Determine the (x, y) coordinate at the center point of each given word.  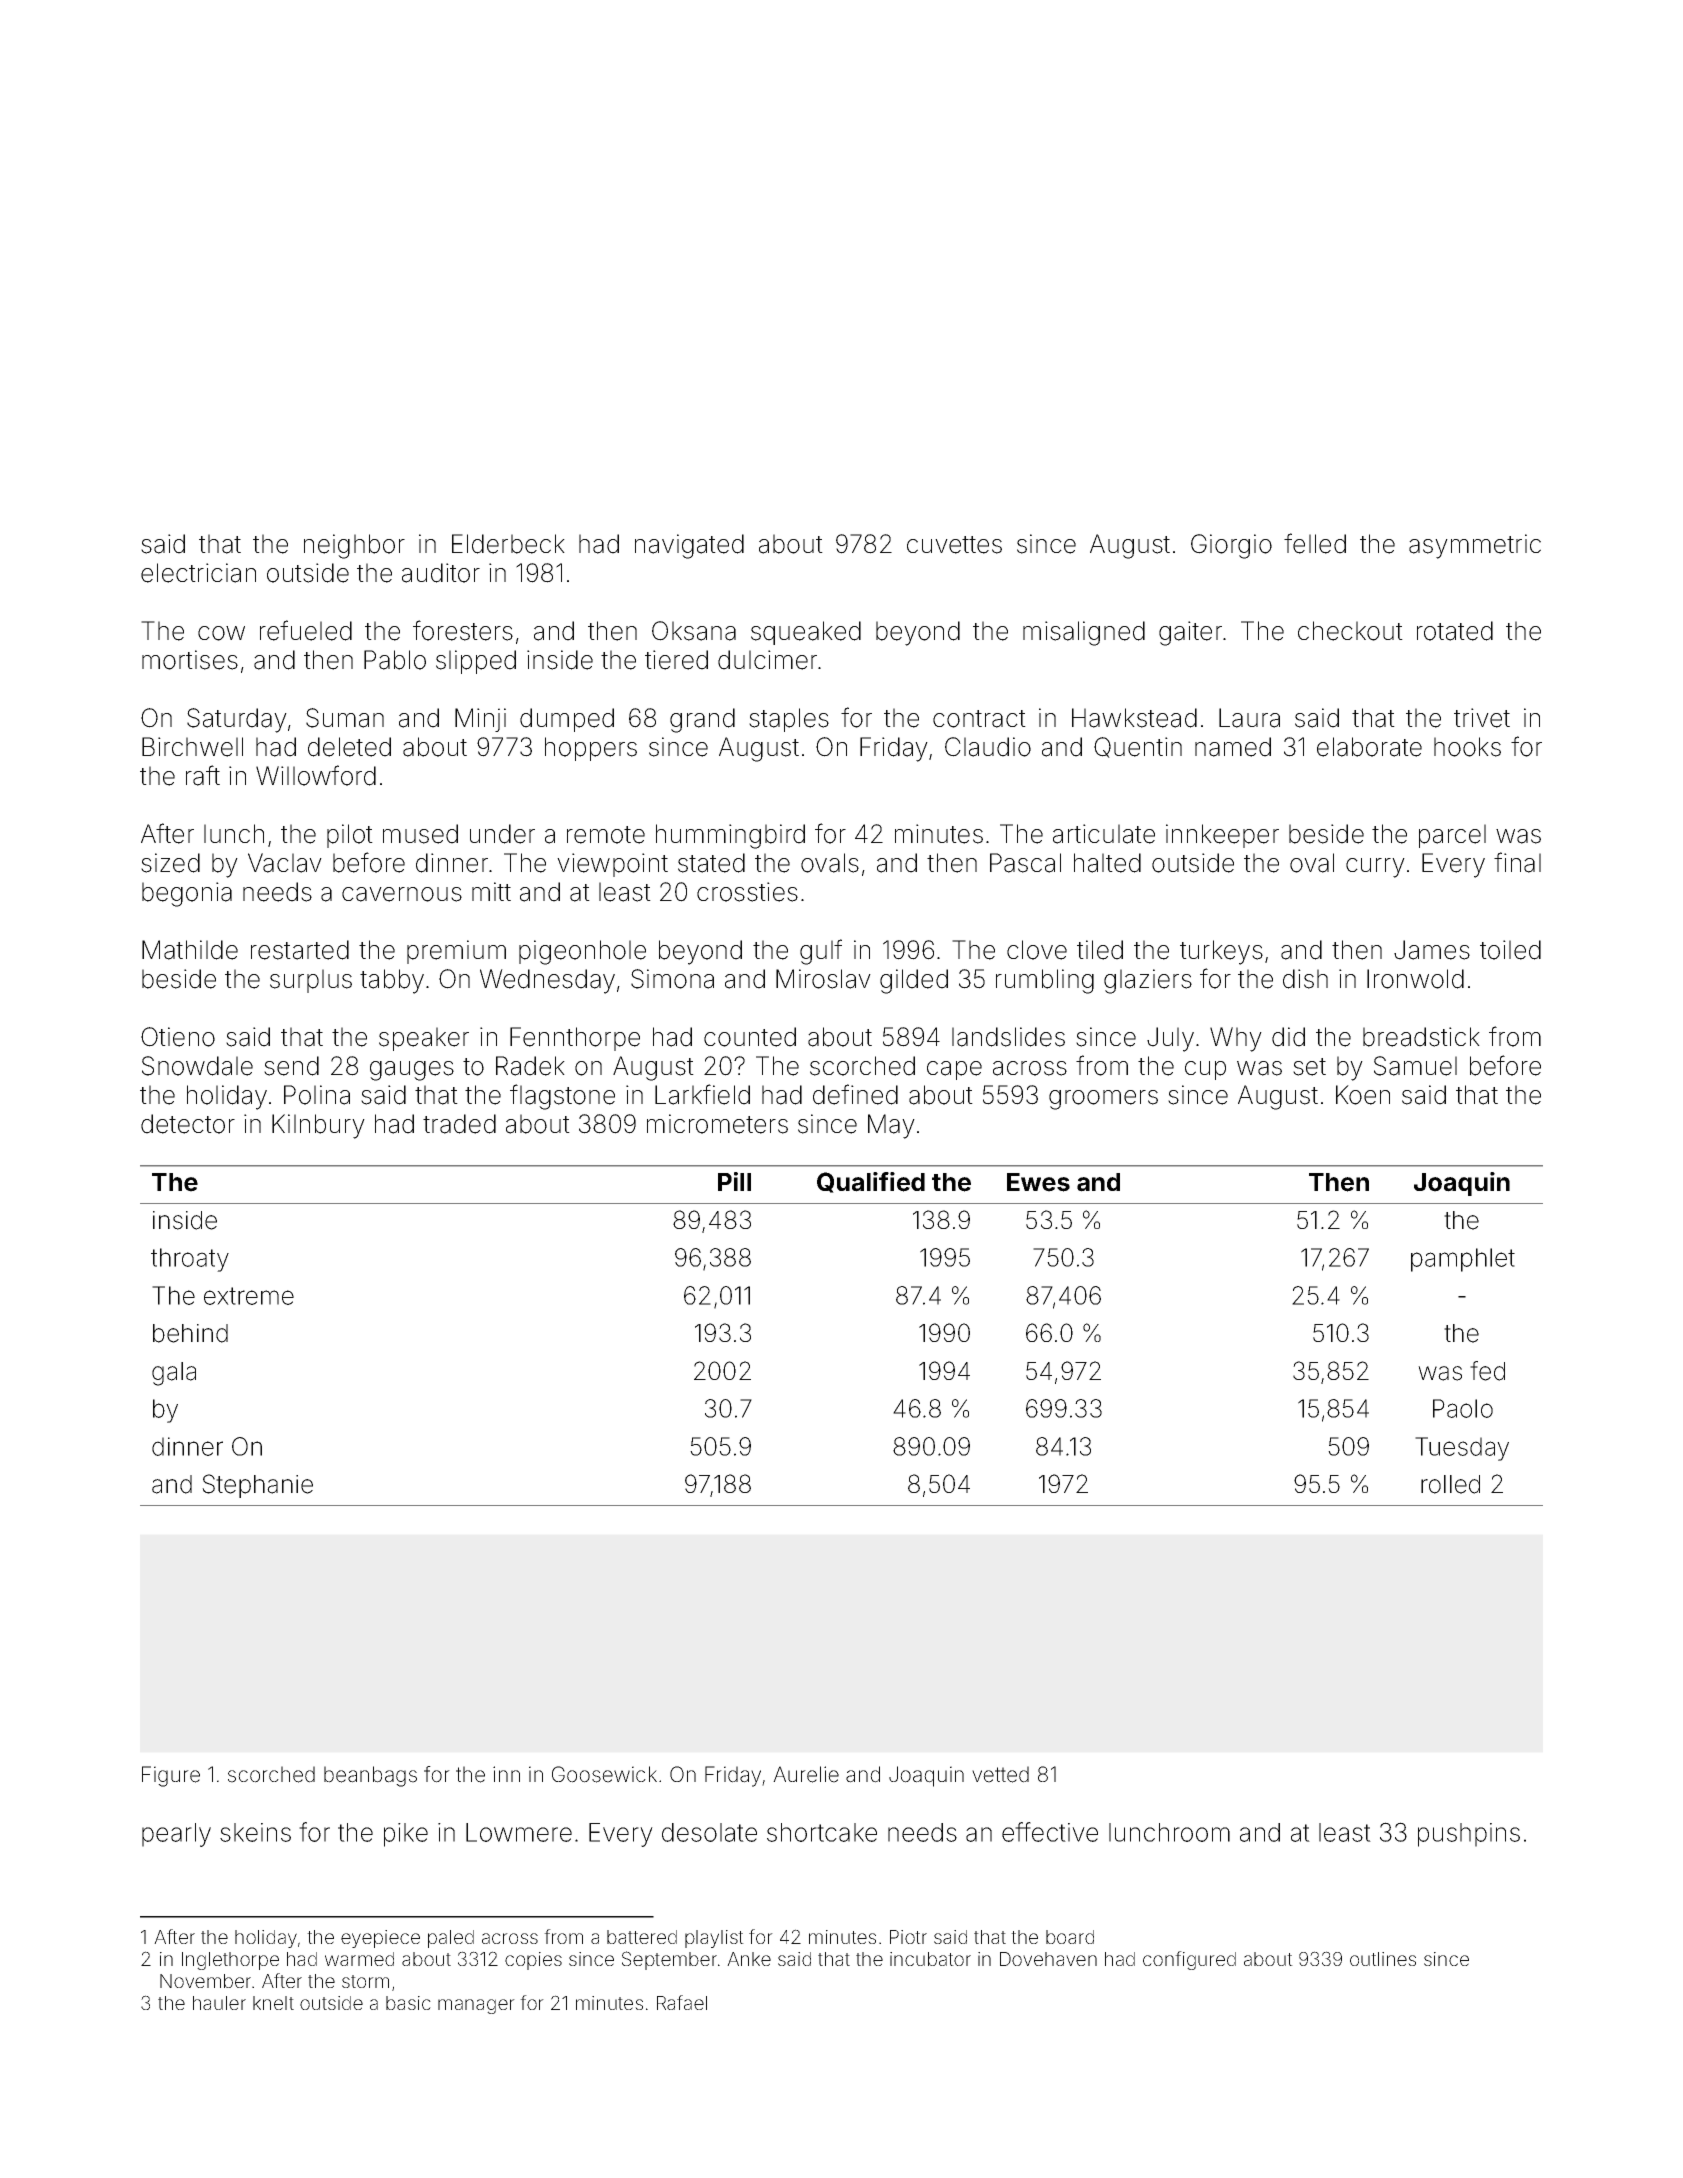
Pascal (1025, 863)
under (502, 834)
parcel (1452, 836)
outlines (1383, 1959)
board (1070, 1937)
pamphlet (1463, 1260)
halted (1107, 863)
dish (1305, 979)
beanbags (370, 1776)
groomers (1103, 1100)
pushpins (1469, 1835)
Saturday (237, 720)
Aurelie (806, 1774)
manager (476, 2006)
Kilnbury (318, 1126)
